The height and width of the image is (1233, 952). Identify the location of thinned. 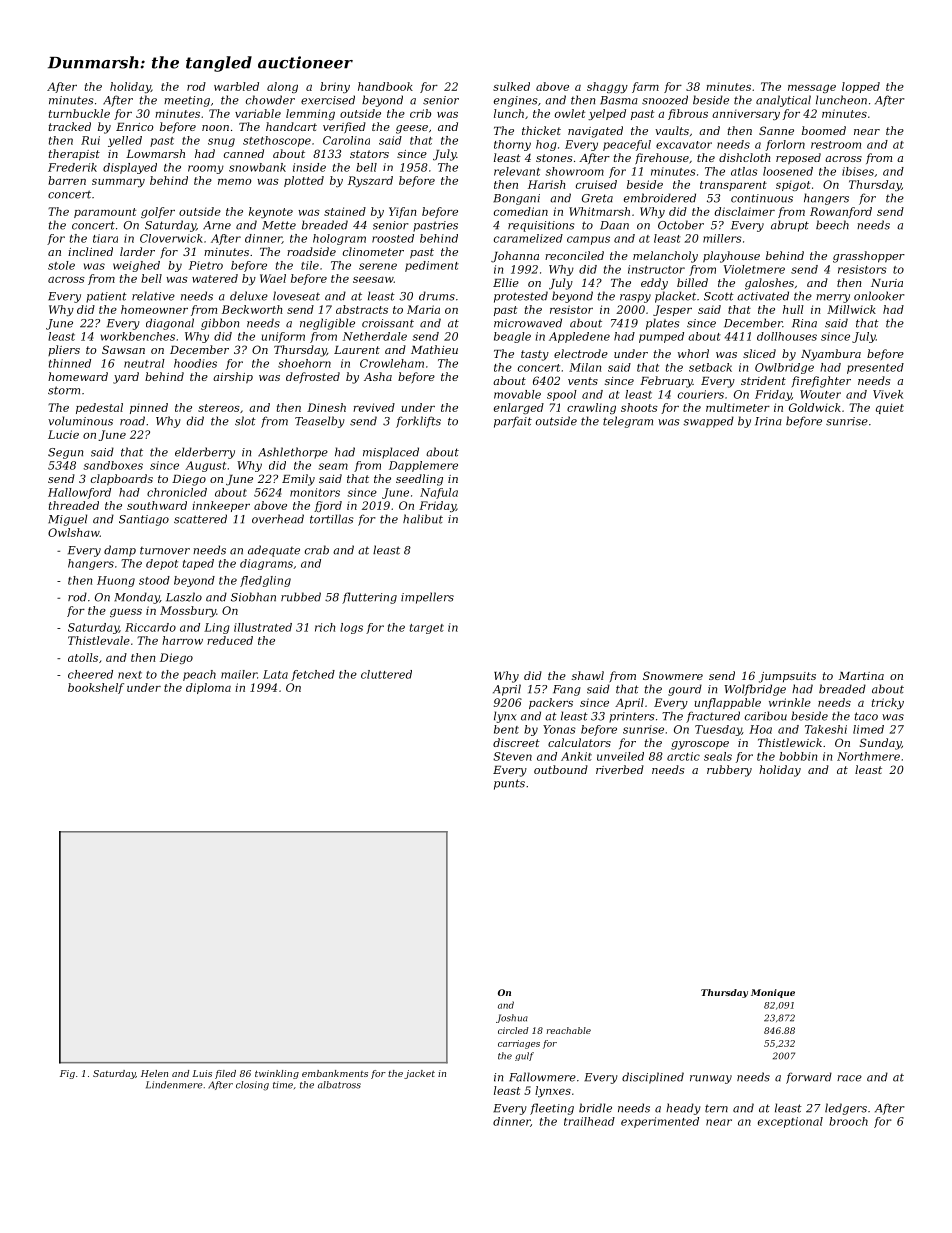
(70, 363).
